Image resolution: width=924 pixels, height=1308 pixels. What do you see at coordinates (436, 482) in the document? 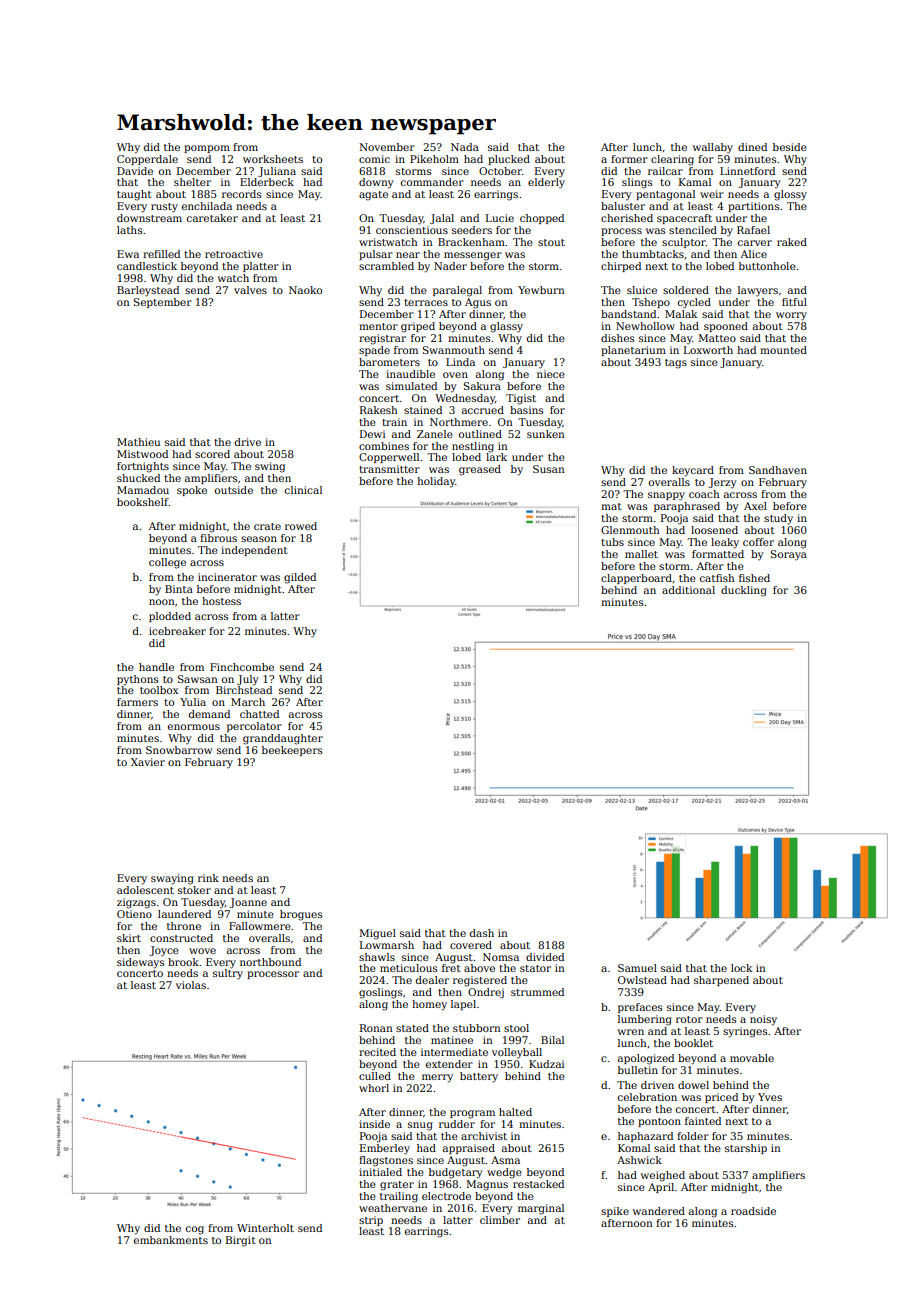
I see `holiday` at bounding box center [436, 482].
